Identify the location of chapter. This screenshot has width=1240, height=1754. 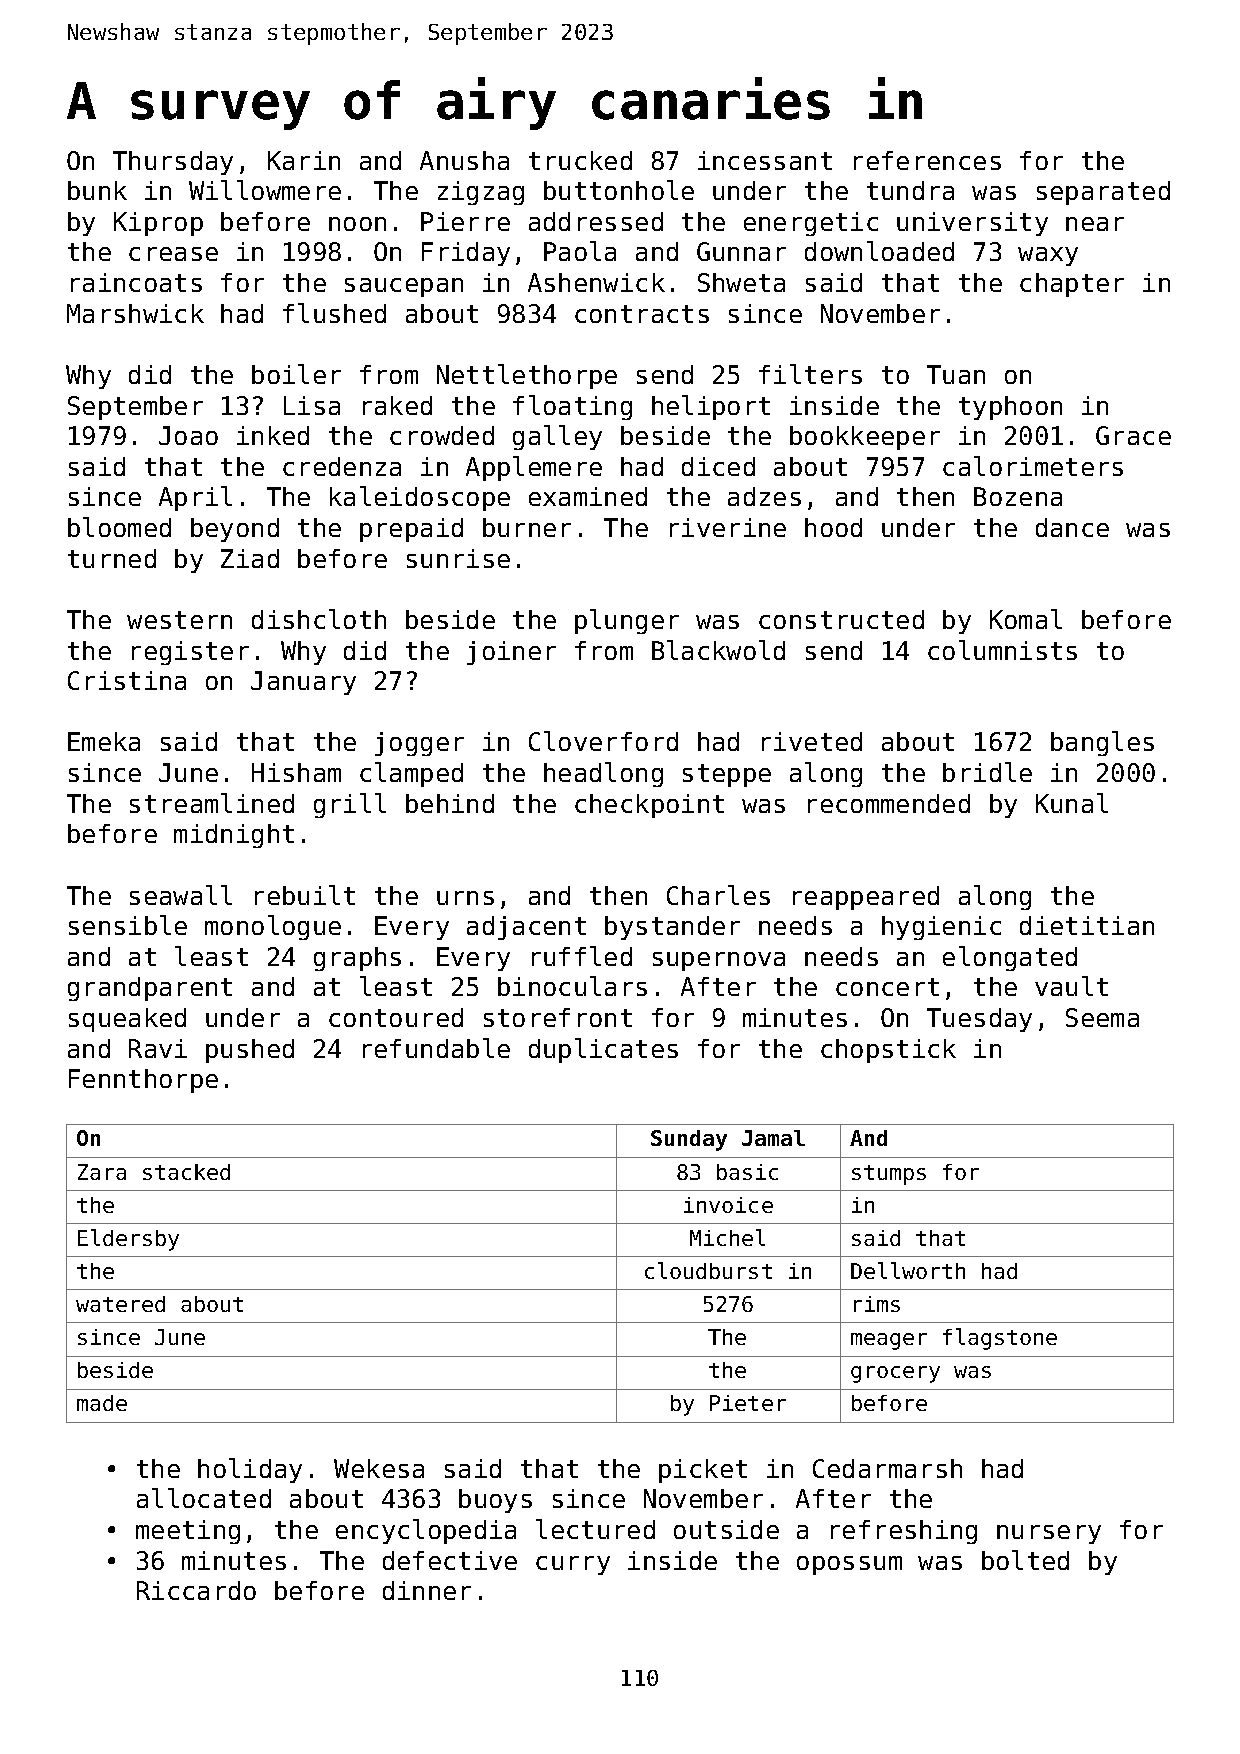
(1072, 285).
